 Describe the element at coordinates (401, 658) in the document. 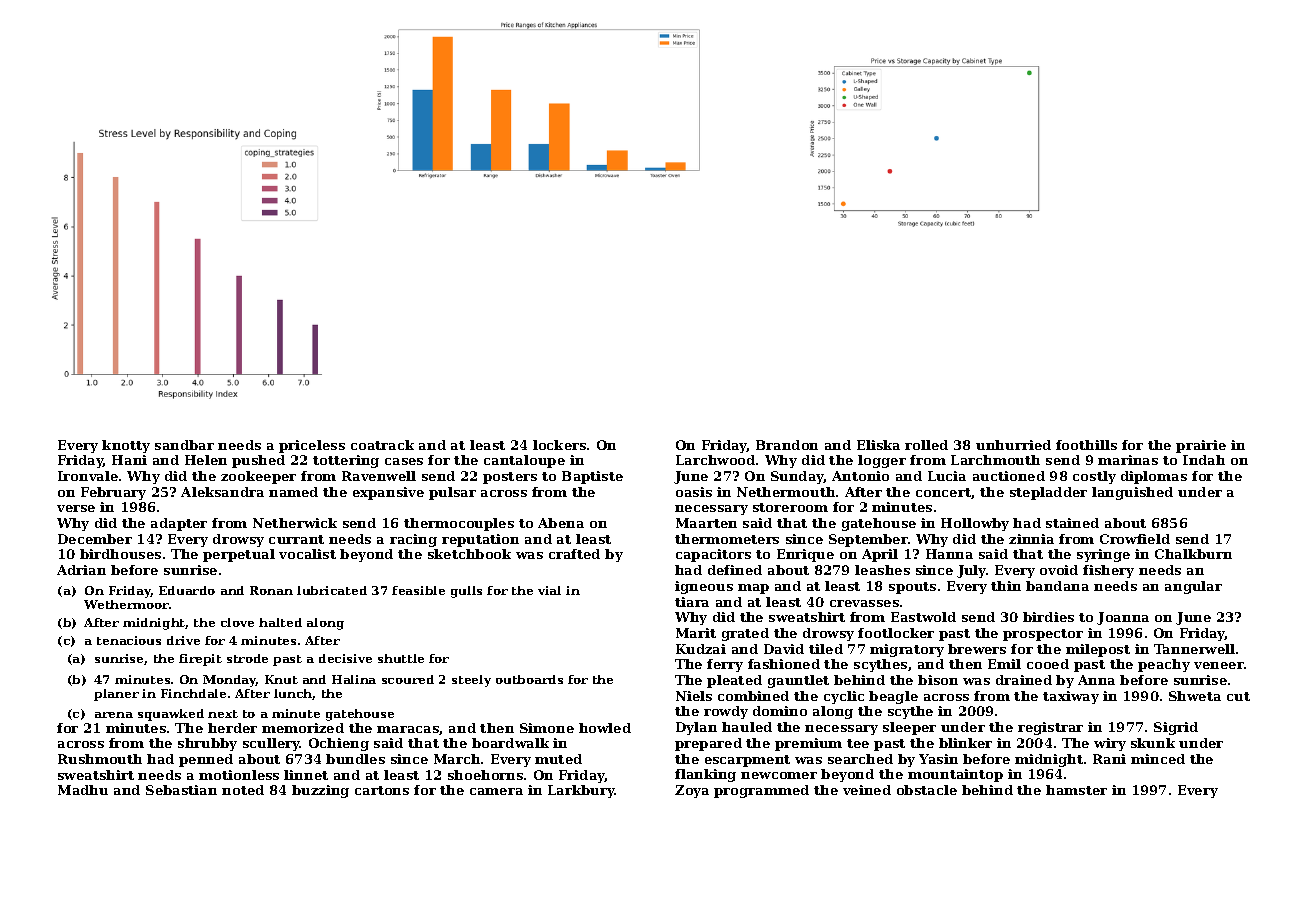

I see `shuttle` at that location.
